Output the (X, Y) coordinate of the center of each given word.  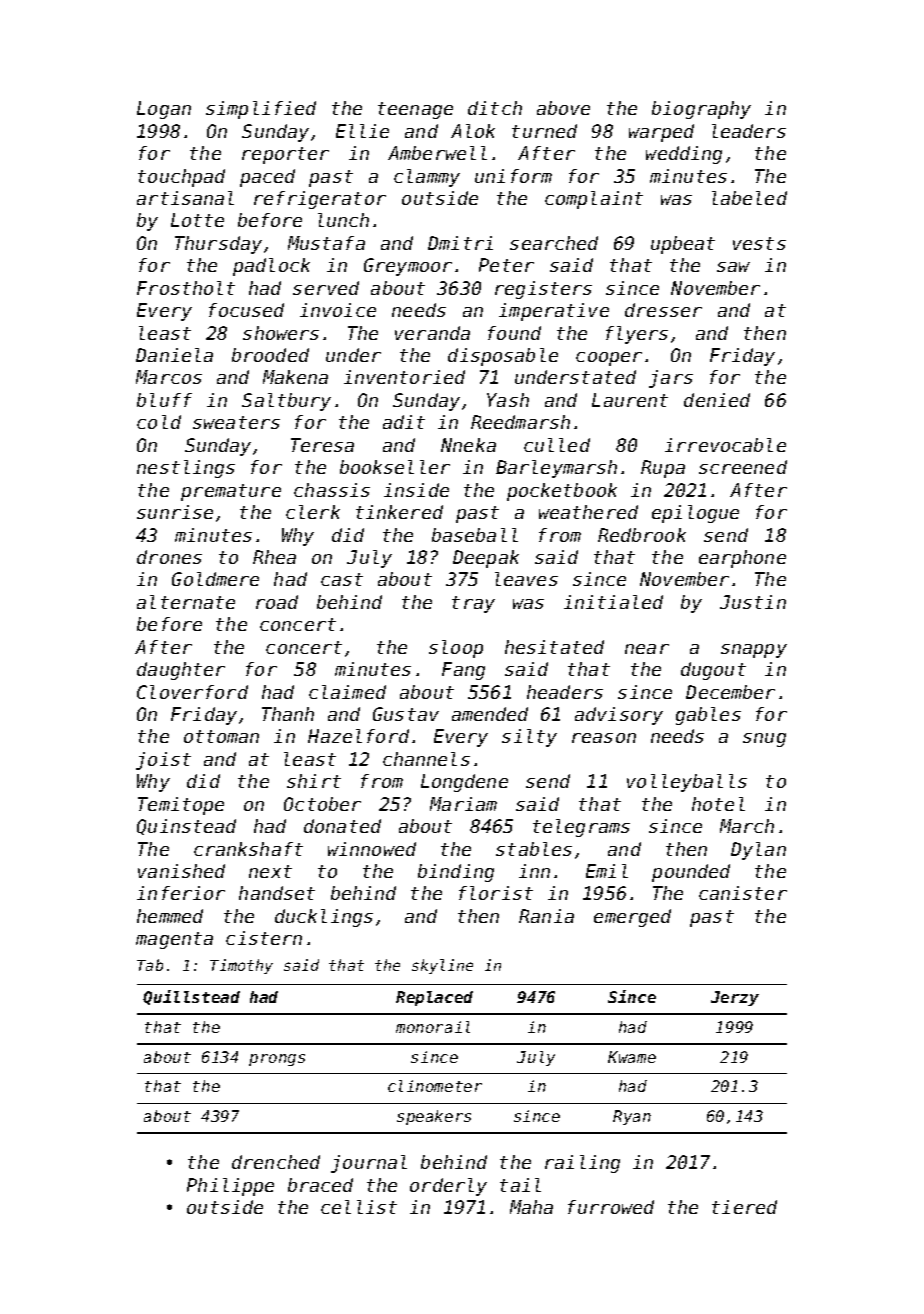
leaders (749, 131)
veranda (432, 333)
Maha (531, 1207)
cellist (359, 1207)
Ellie (362, 131)
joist (163, 761)
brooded (270, 355)
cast (342, 579)
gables (708, 716)
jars (671, 379)
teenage (415, 110)
